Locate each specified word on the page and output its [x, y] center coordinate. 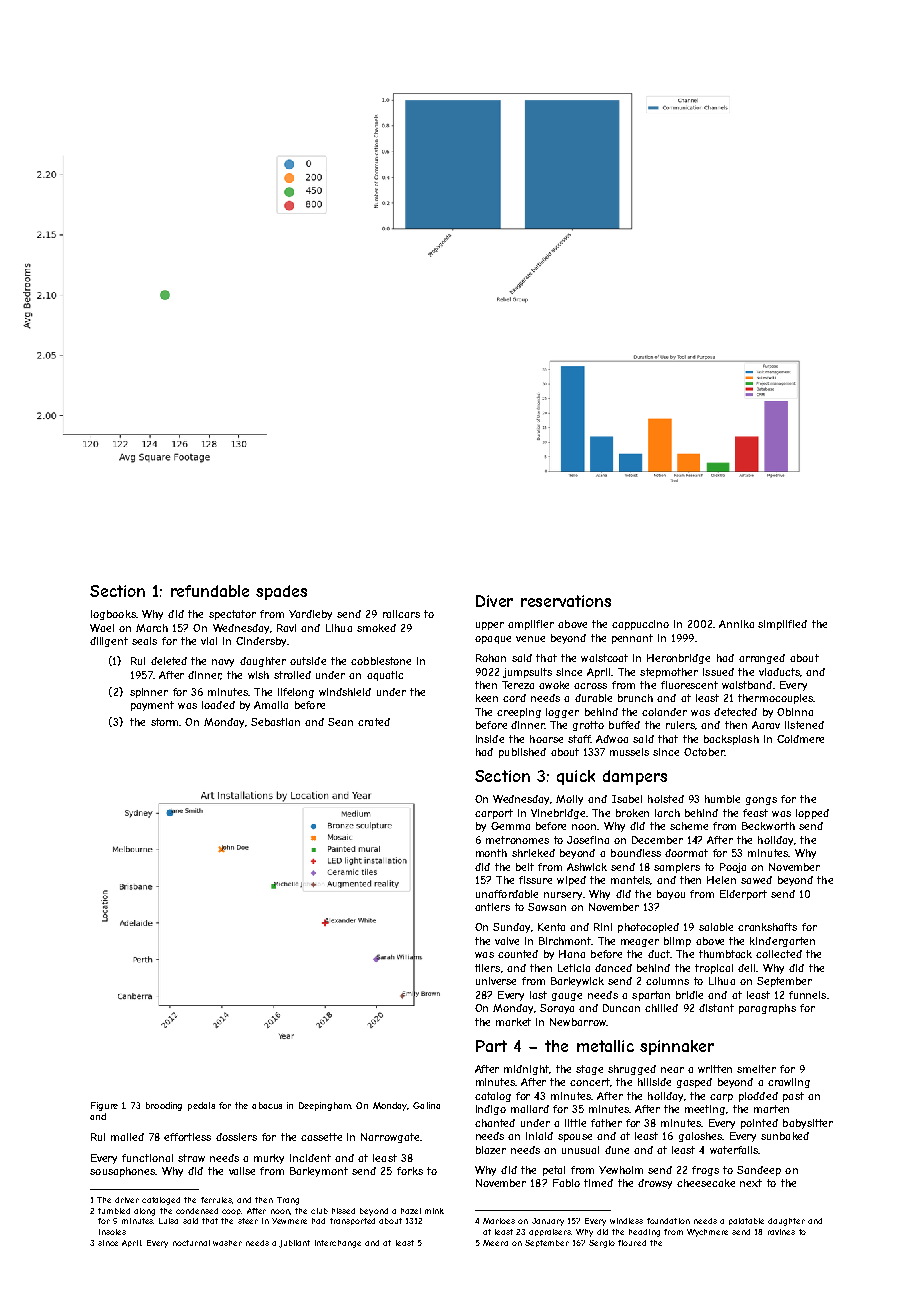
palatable [746, 1221]
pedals [201, 1106]
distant [716, 1008]
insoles [112, 1232]
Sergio [602, 1244]
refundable [210, 591]
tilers [487, 968]
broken [632, 813]
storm [165, 722]
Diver [494, 601]
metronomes [517, 840]
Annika [736, 624]
